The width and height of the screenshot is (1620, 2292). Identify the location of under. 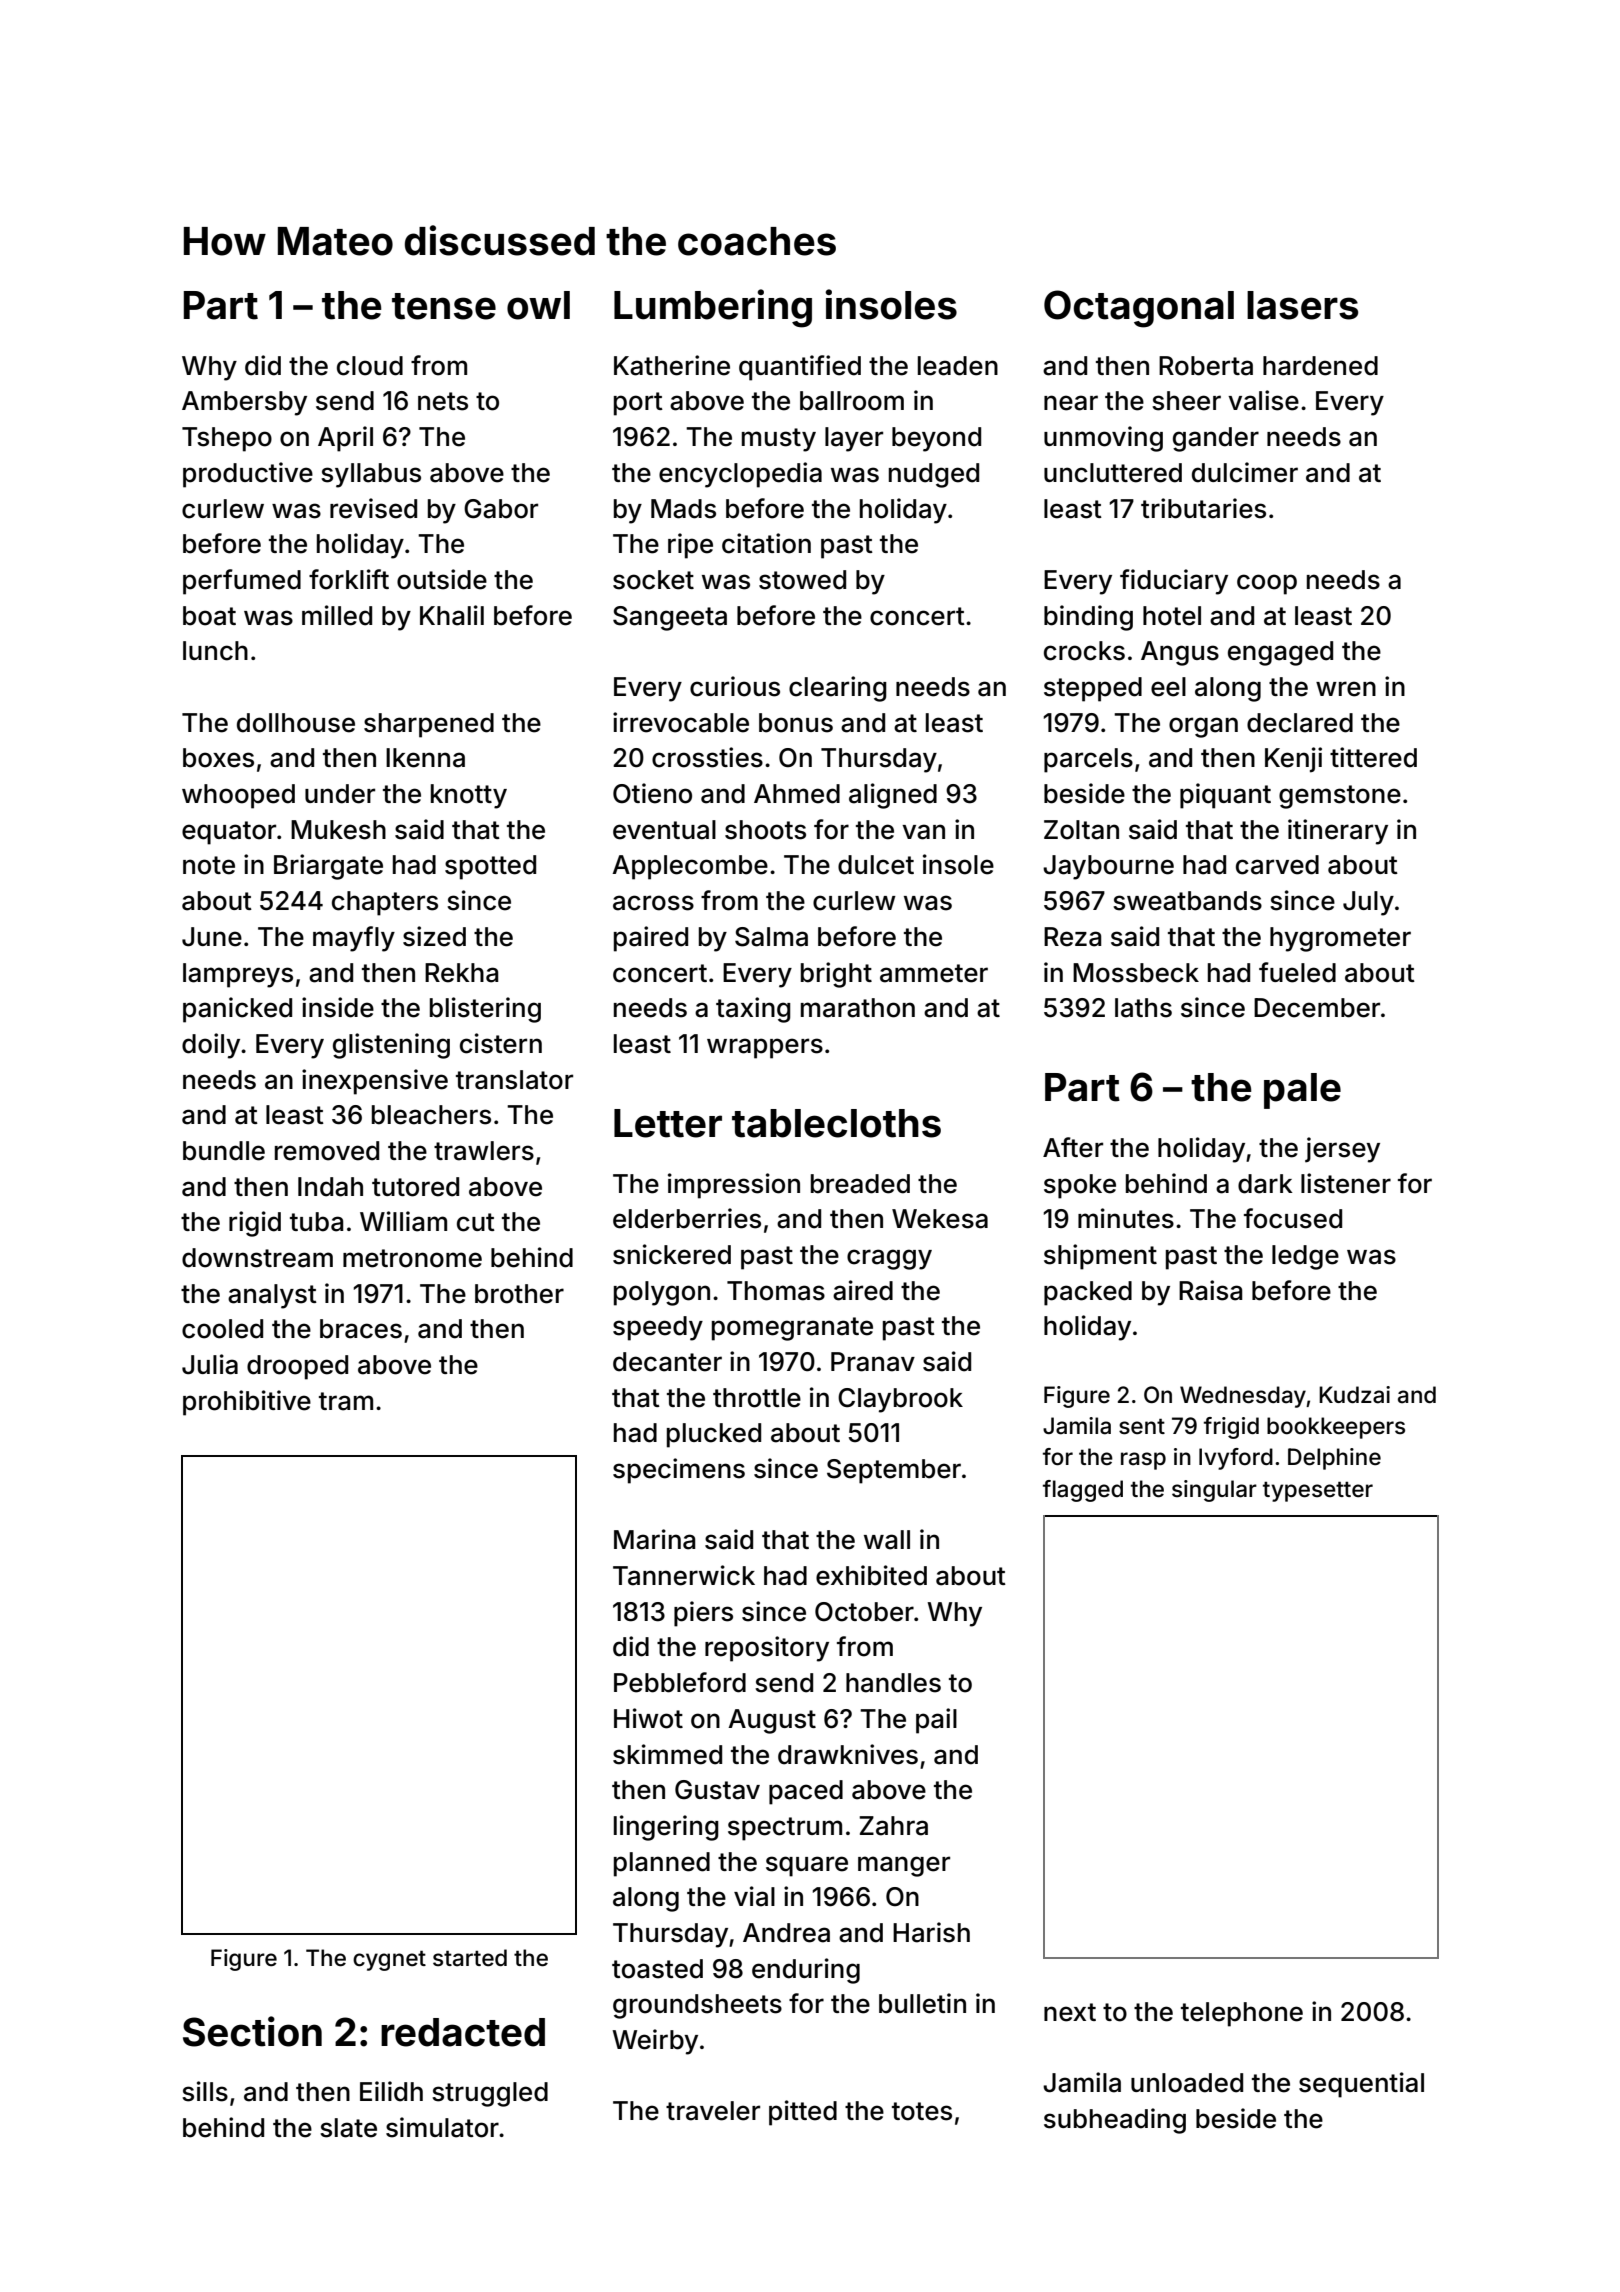
(340, 794).
